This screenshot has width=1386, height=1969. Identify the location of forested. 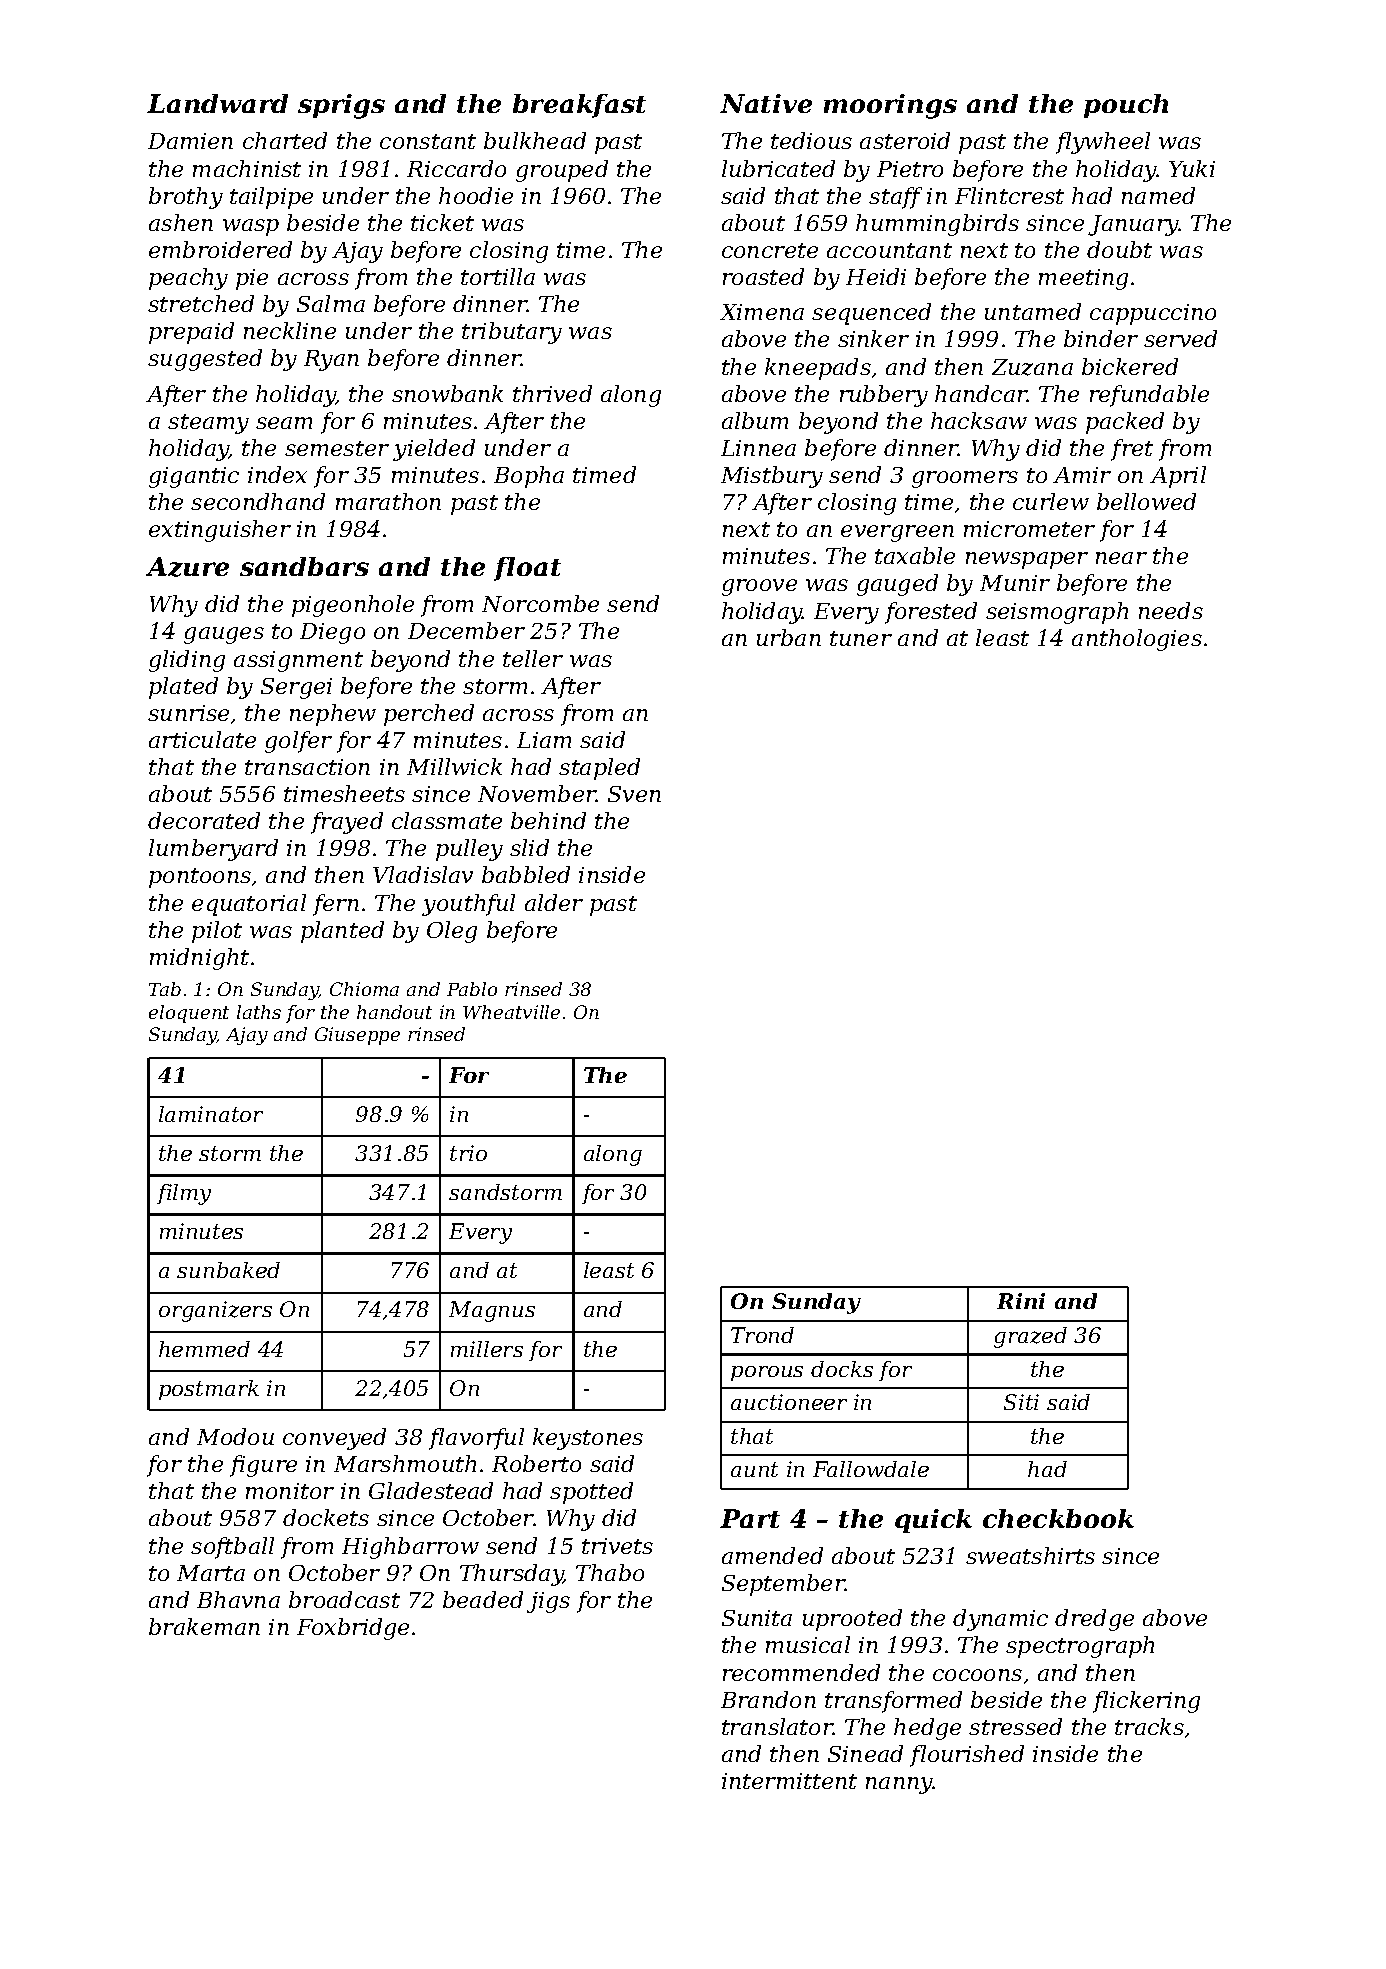
(931, 613).
